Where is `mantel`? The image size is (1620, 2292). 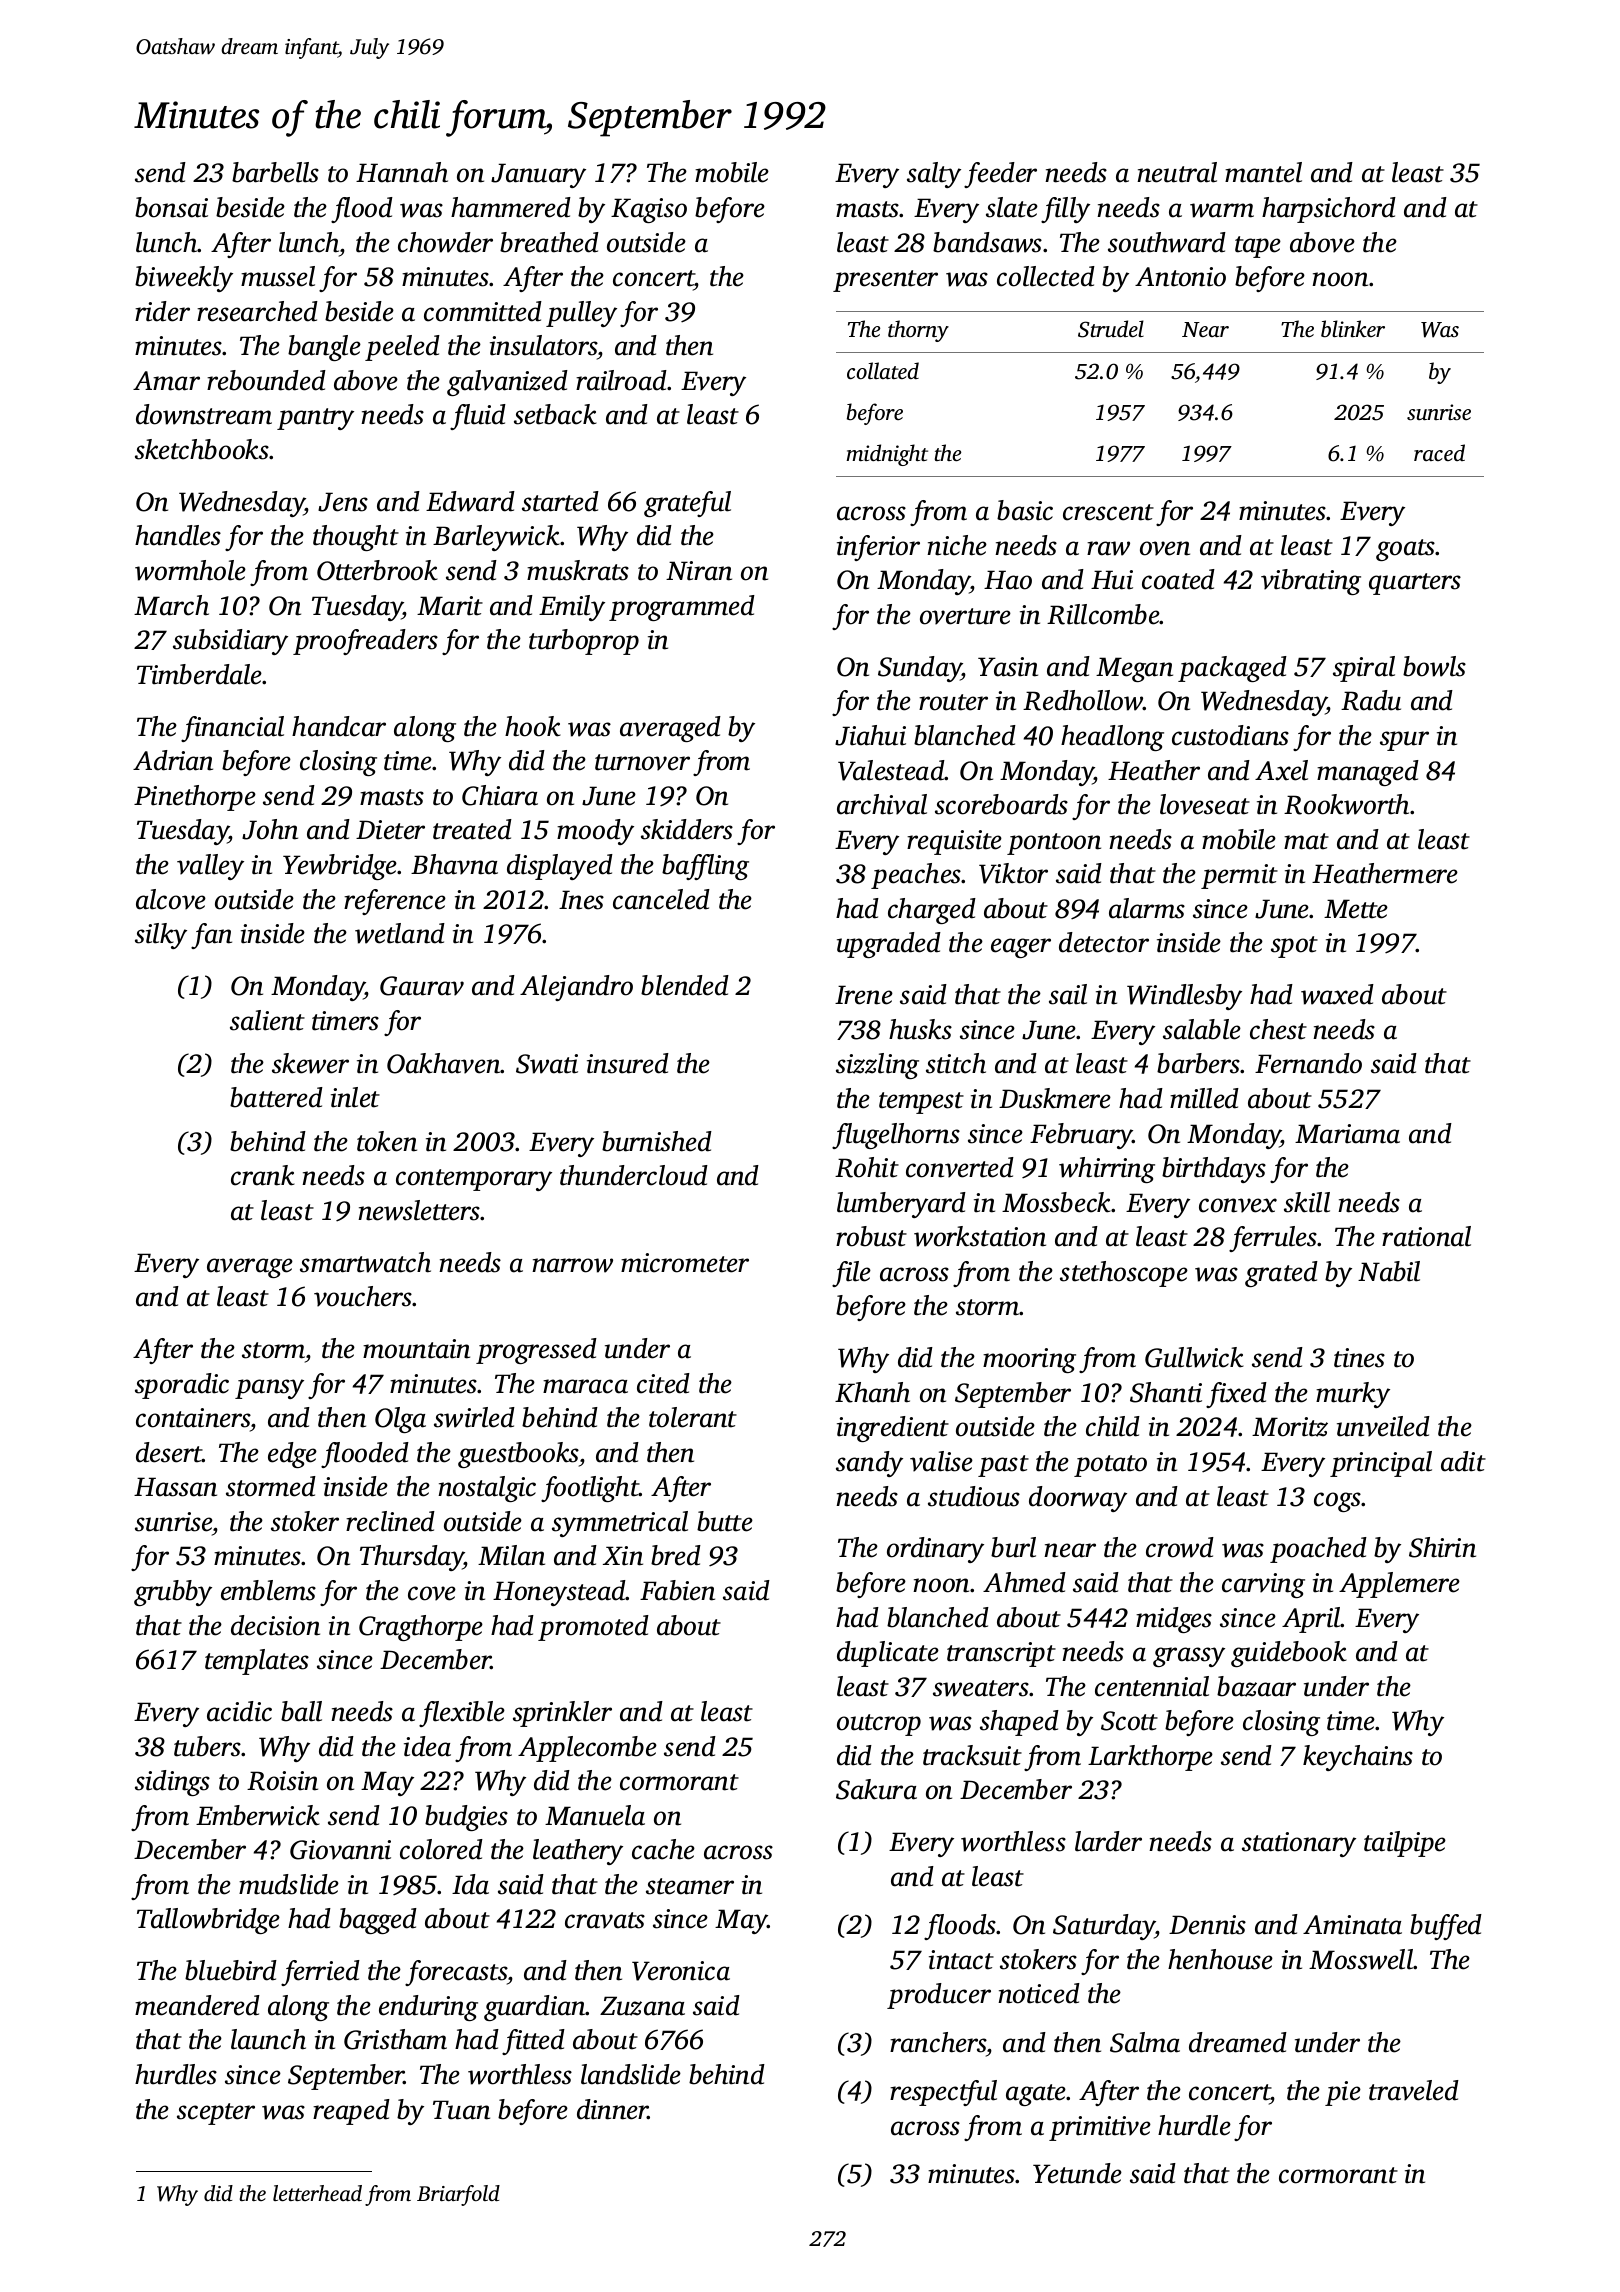
mantel is located at coordinates (1263, 172).
